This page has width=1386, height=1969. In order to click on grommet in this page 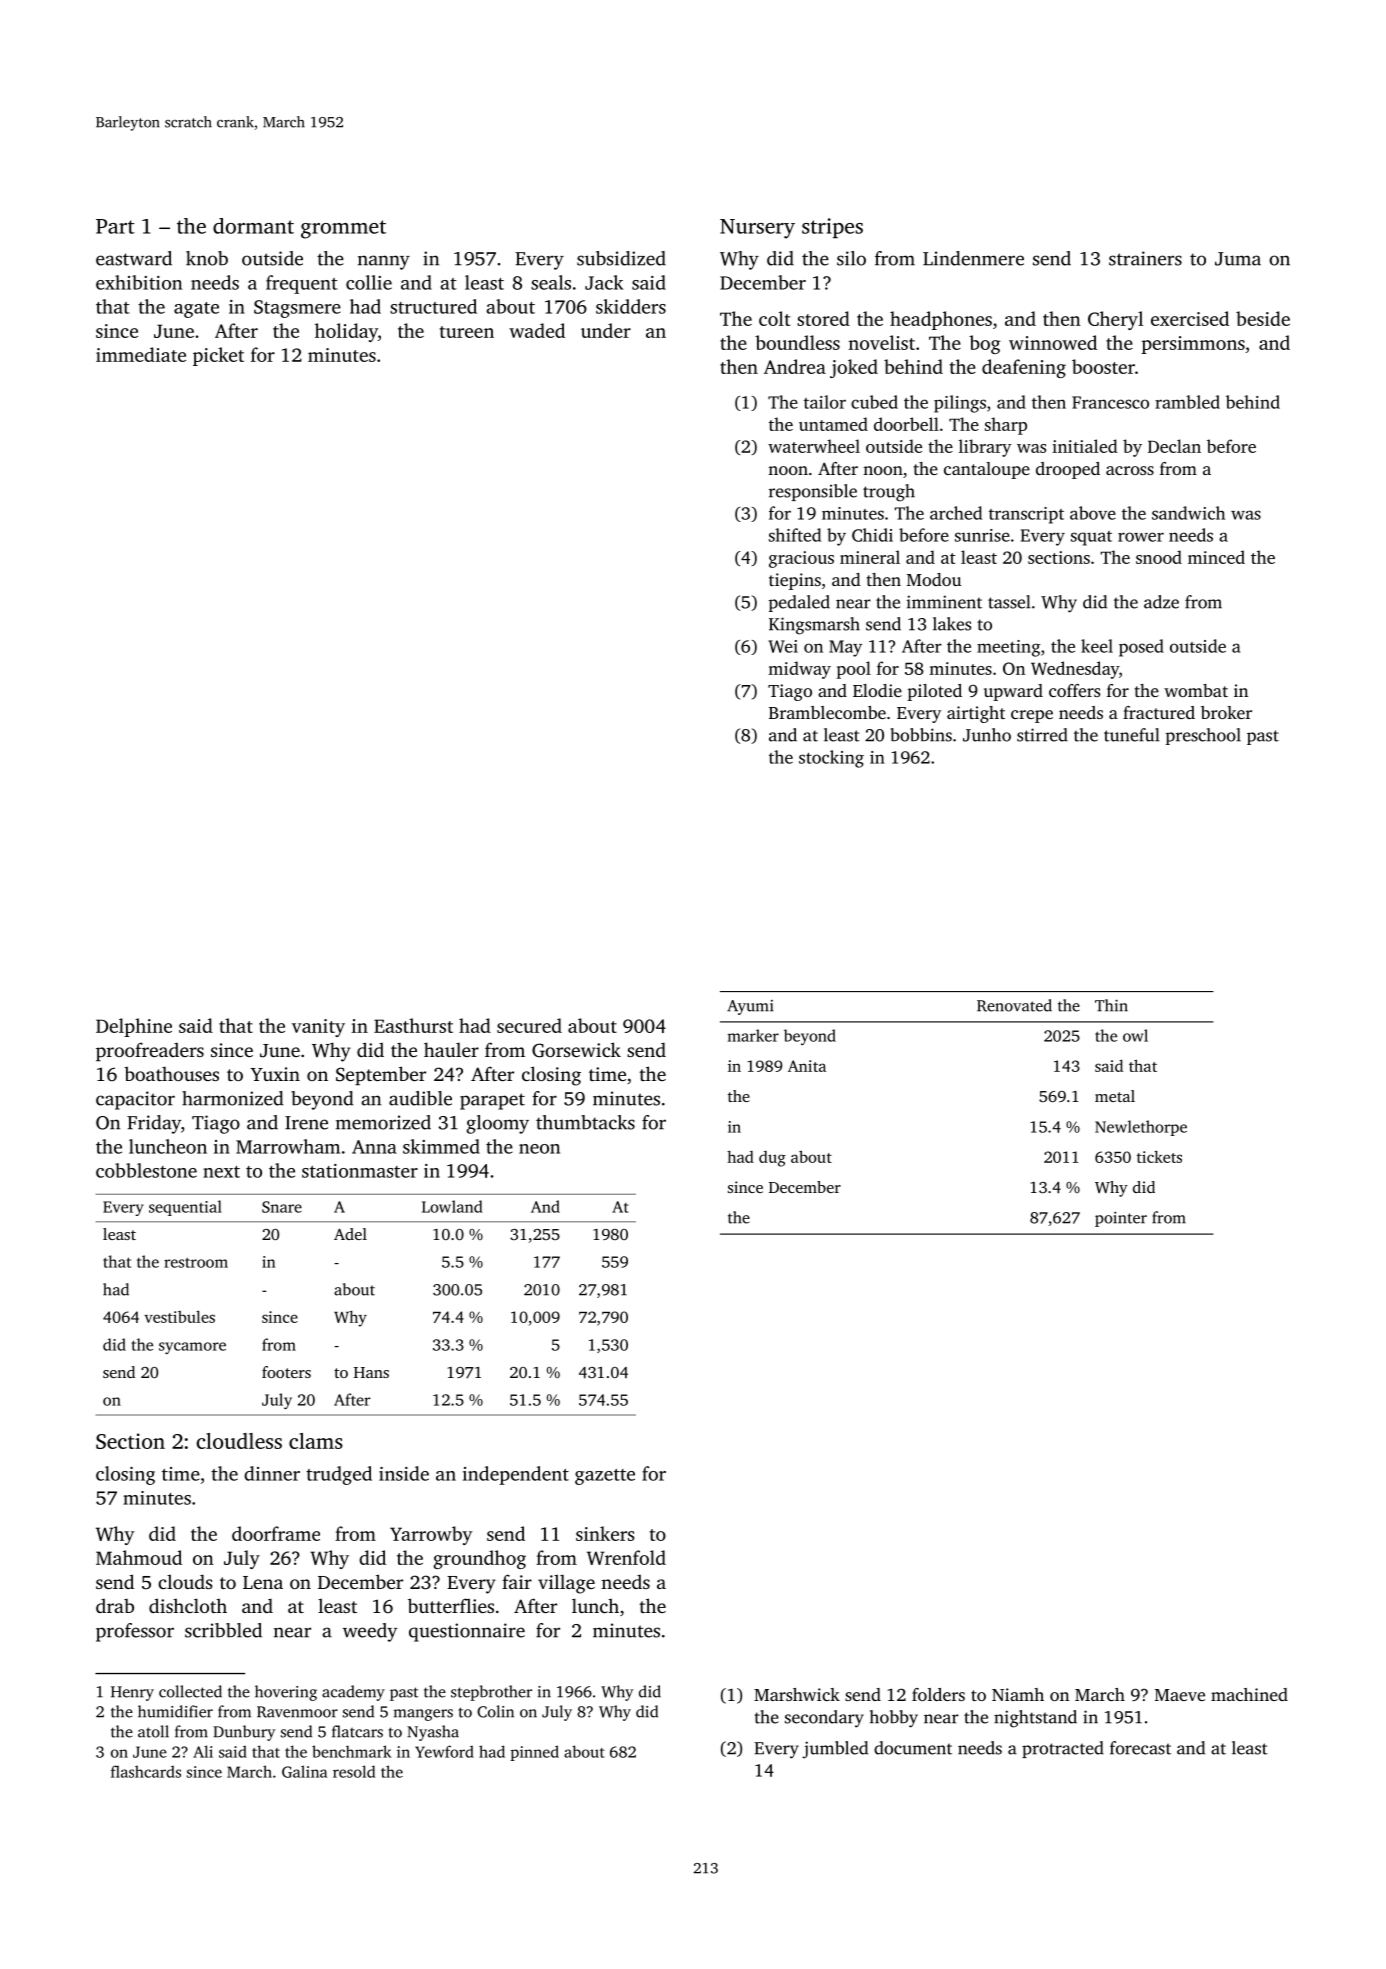, I will do `click(343, 229)`.
